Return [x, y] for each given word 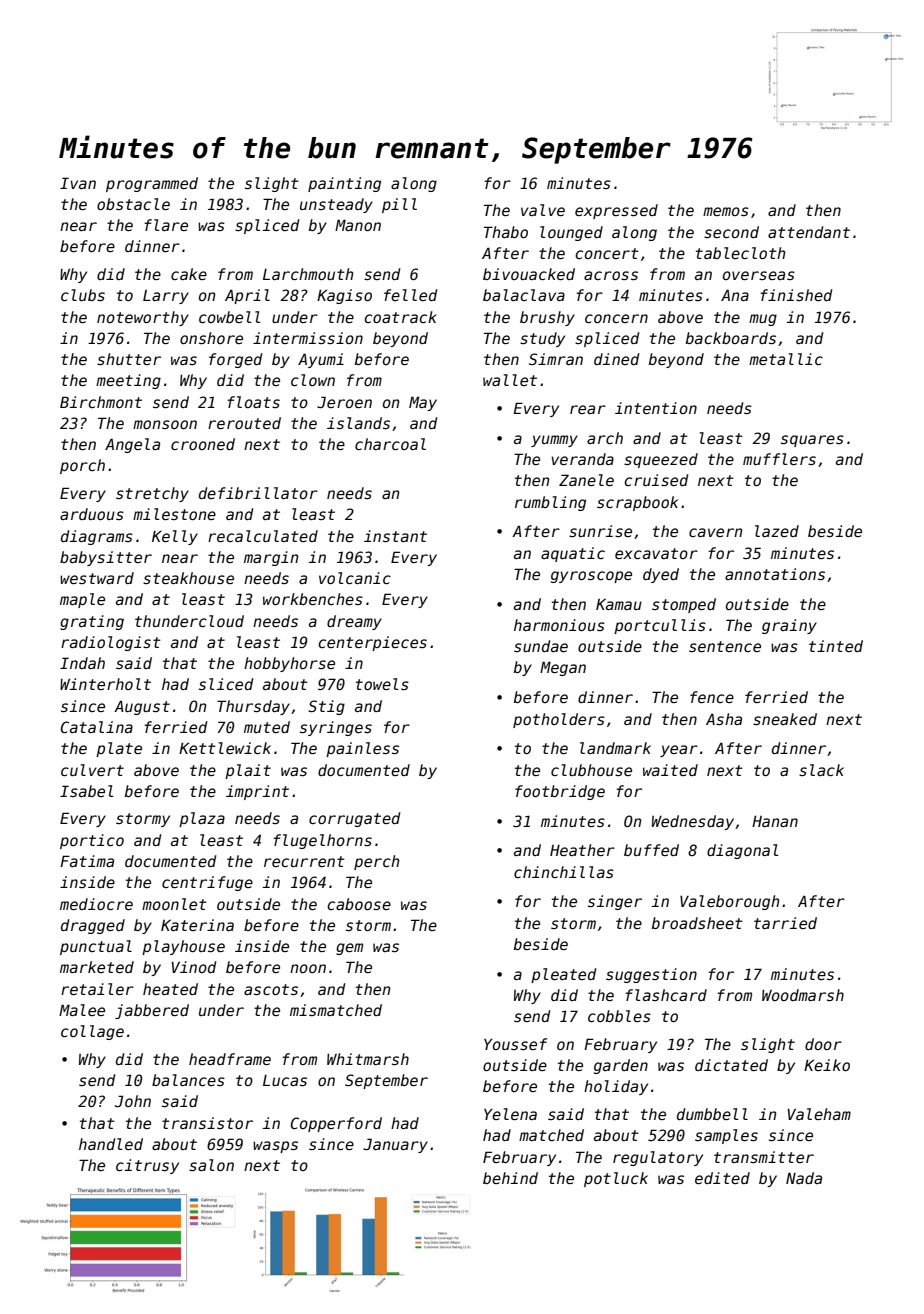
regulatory [658, 1158]
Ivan [78, 183]
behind [510, 1178]
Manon [358, 225]
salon [211, 1165]
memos [726, 211]
